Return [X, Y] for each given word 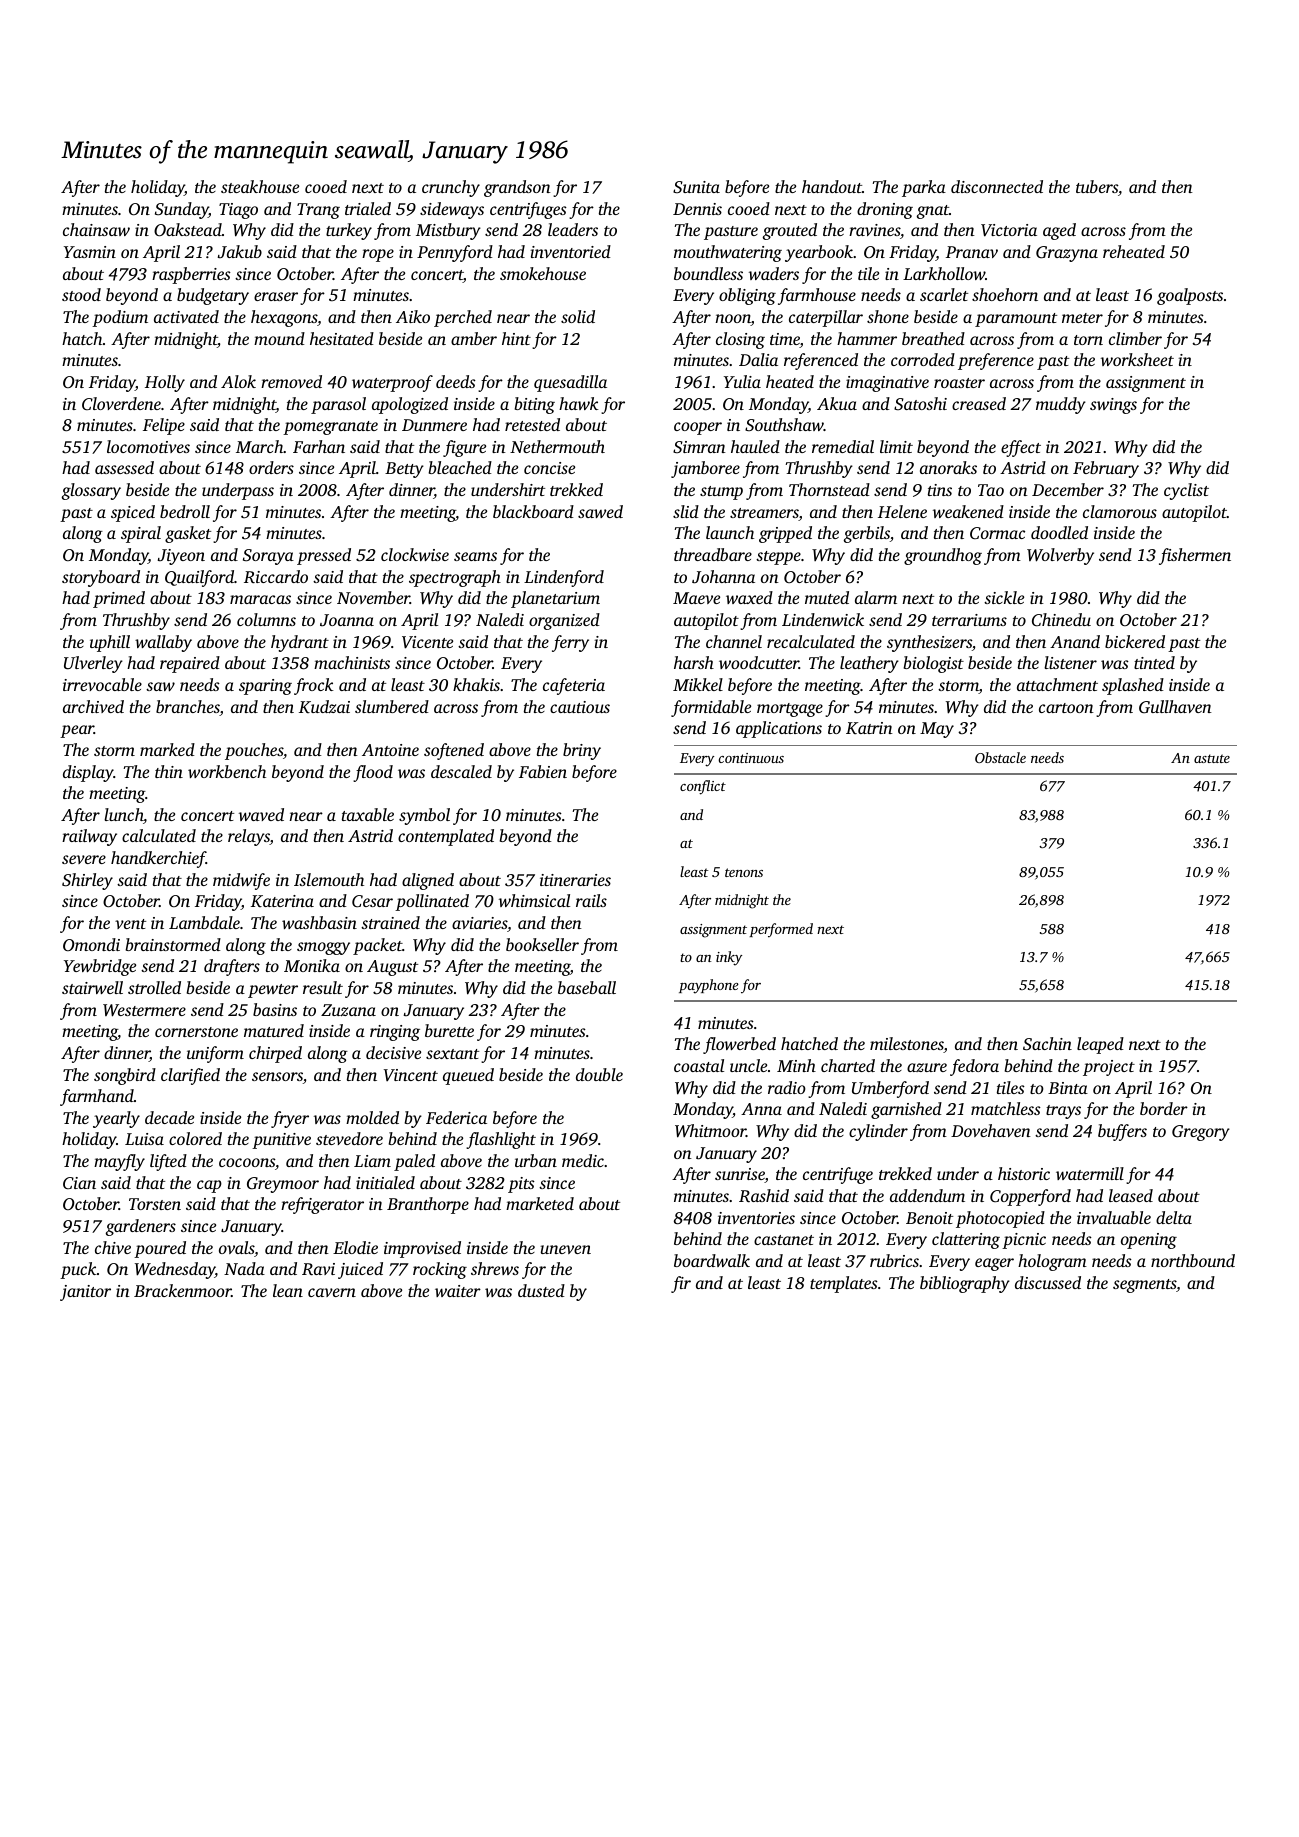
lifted [168, 1162]
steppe [778, 558]
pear [77, 731]
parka [924, 188]
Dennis [697, 209]
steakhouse [260, 186]
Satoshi [920, 403]
